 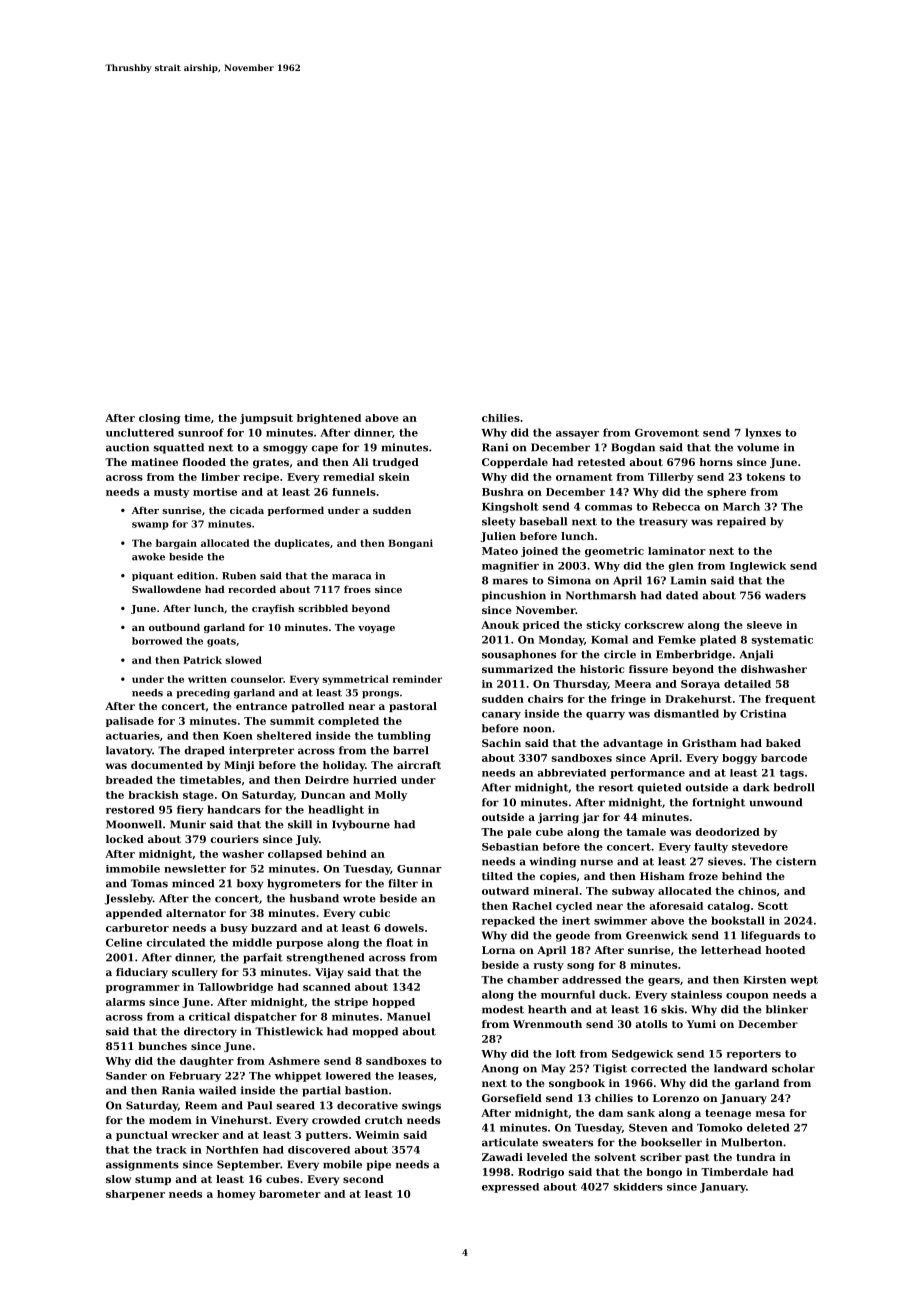 I want to click on homey, so click(x=236, y=1195).
